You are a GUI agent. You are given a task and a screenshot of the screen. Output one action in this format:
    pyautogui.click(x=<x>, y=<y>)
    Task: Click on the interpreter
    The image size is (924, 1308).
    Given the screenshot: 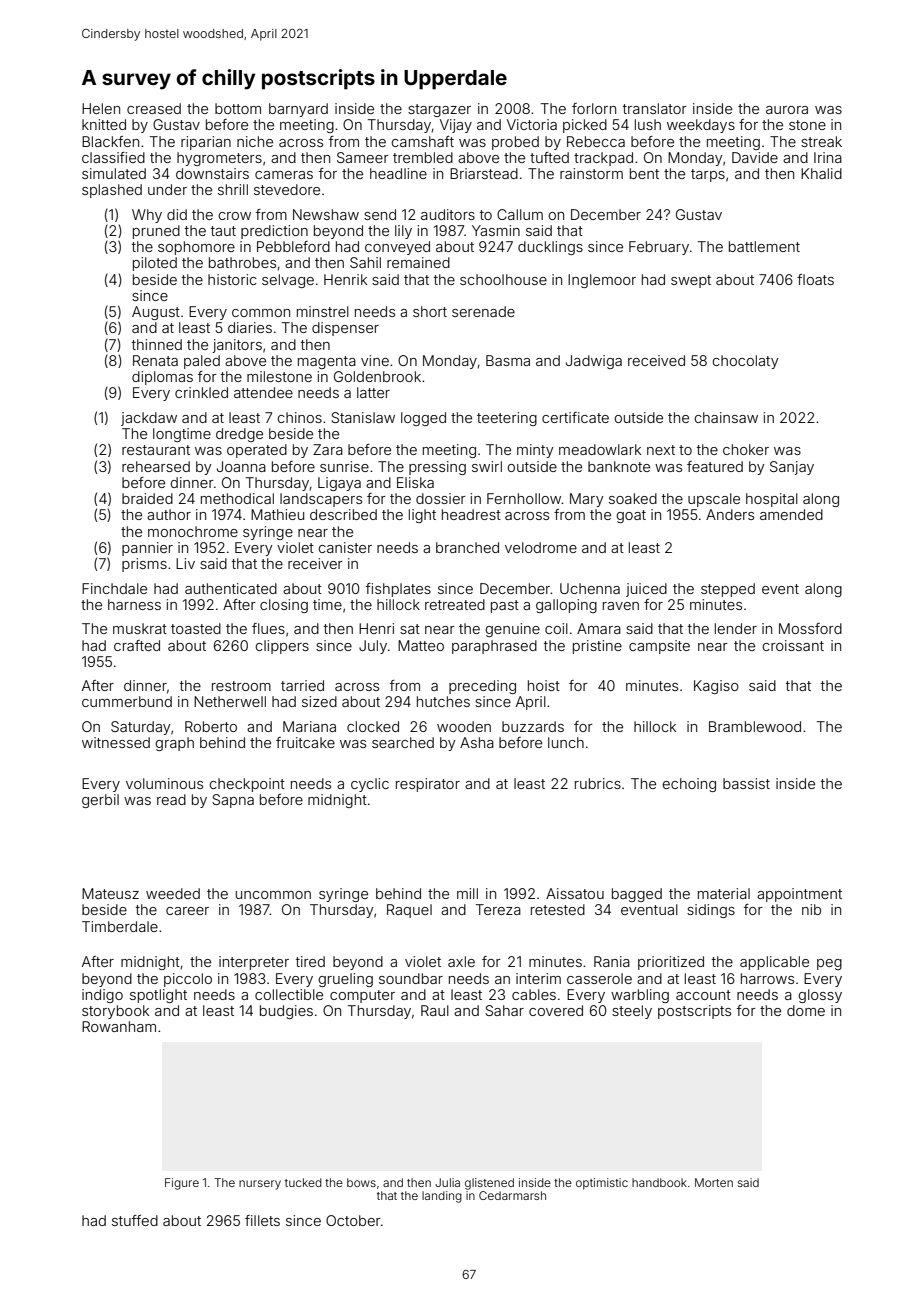 What is the action you would take?
    pyautogui.click(x=254, y=963)
